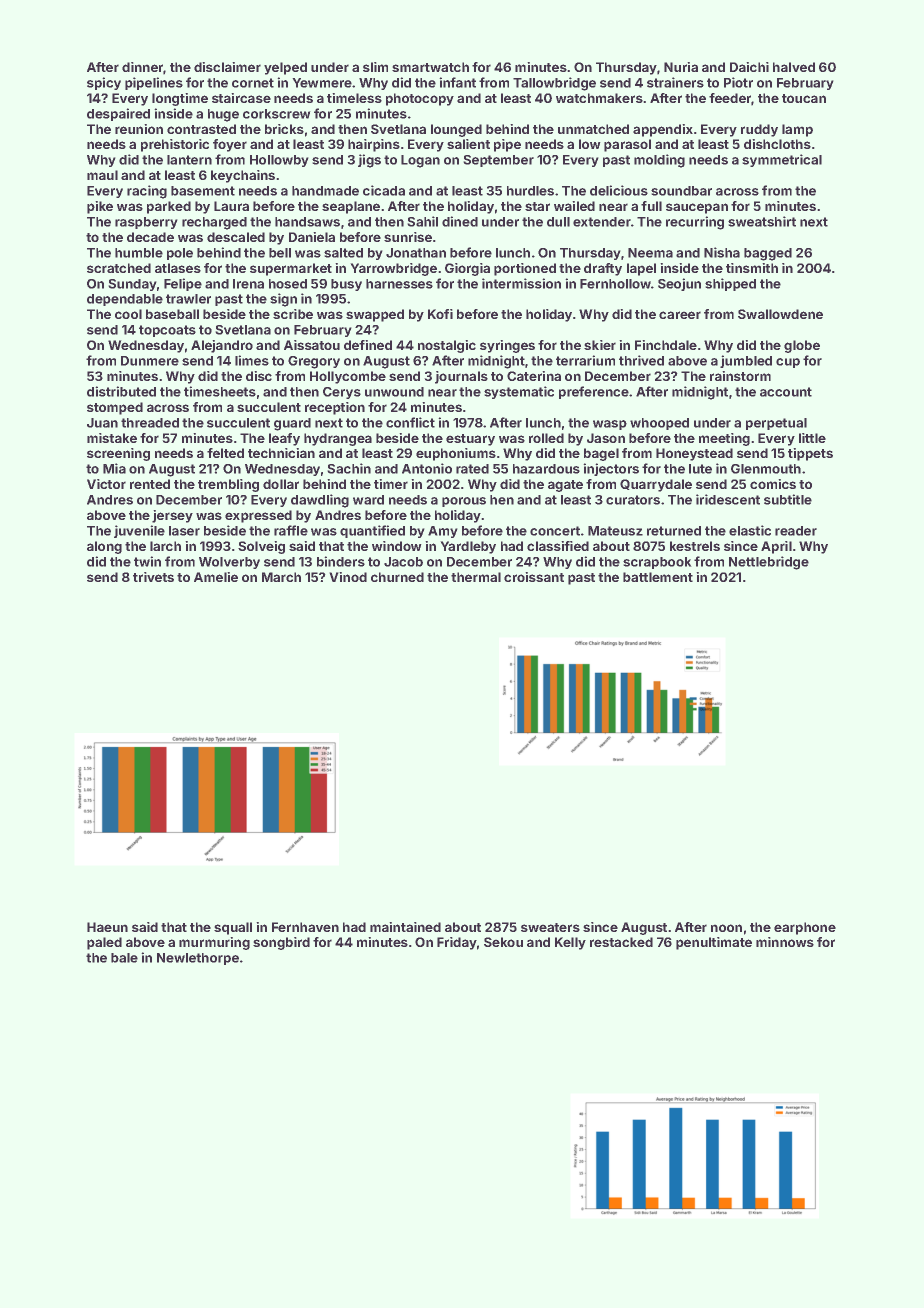 The height and width of the screenshot is (1308, 924). I want to click on Haeun, so click(107, 927).
